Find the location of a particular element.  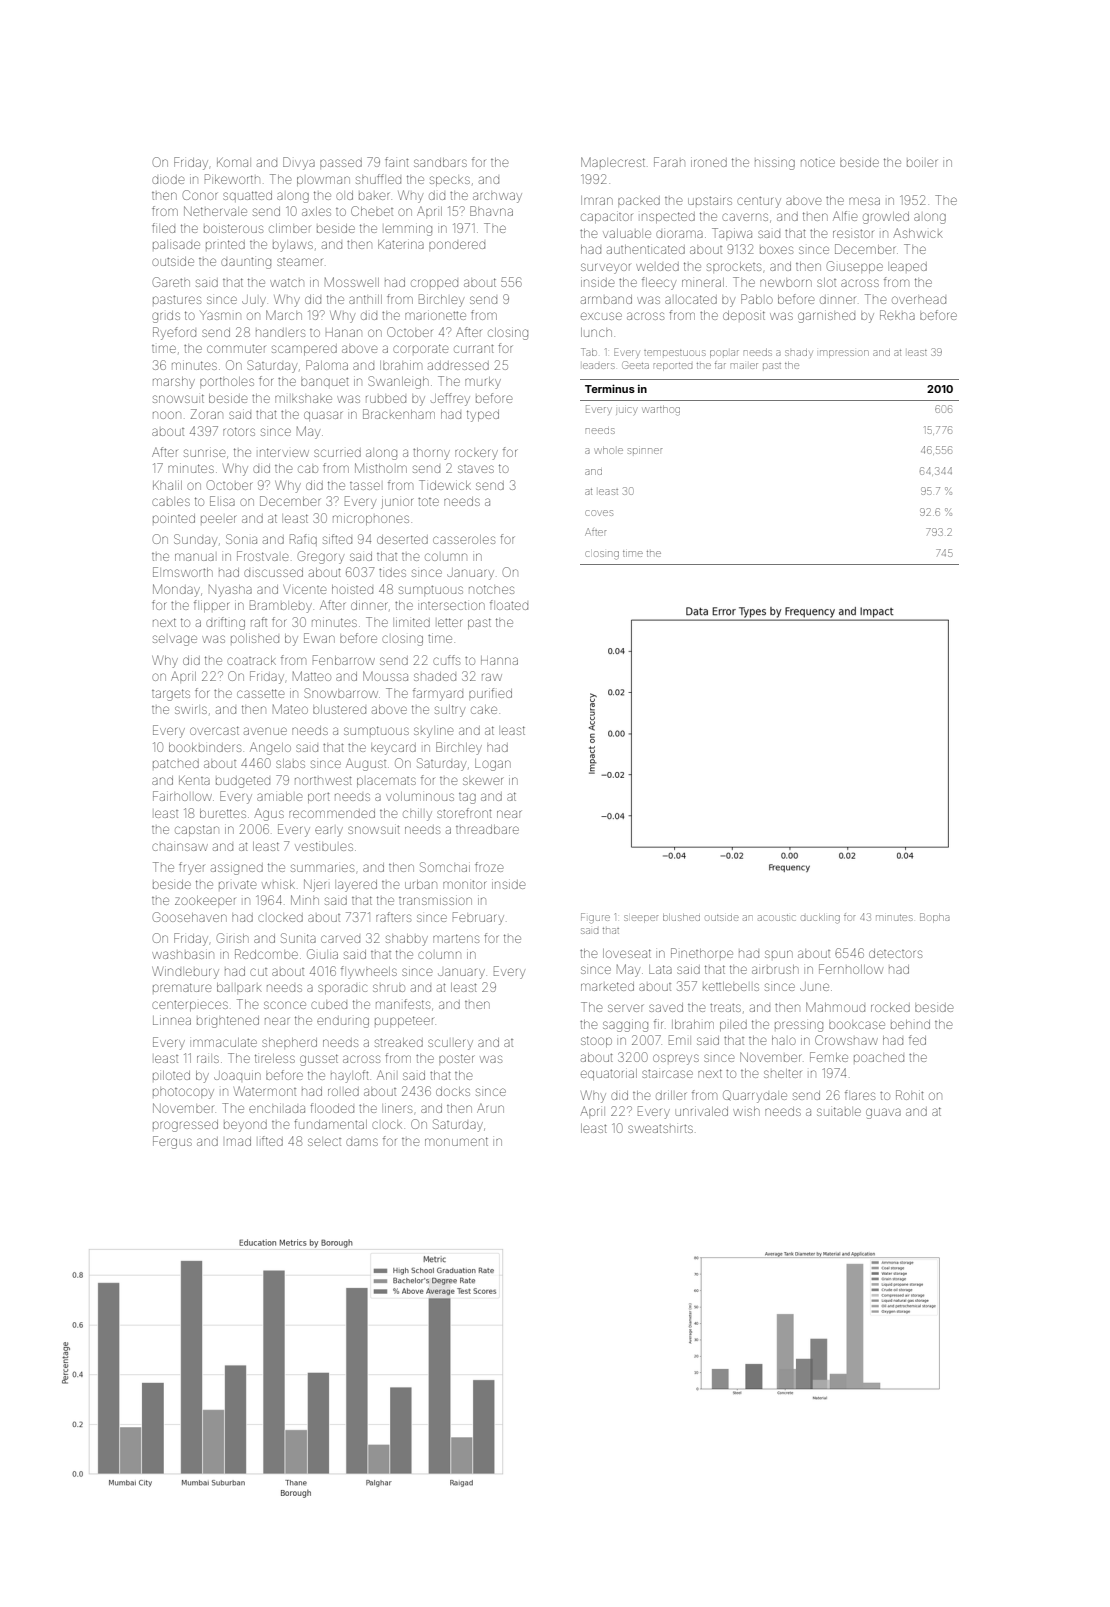

rotors is located at coordinates (239, 431).
